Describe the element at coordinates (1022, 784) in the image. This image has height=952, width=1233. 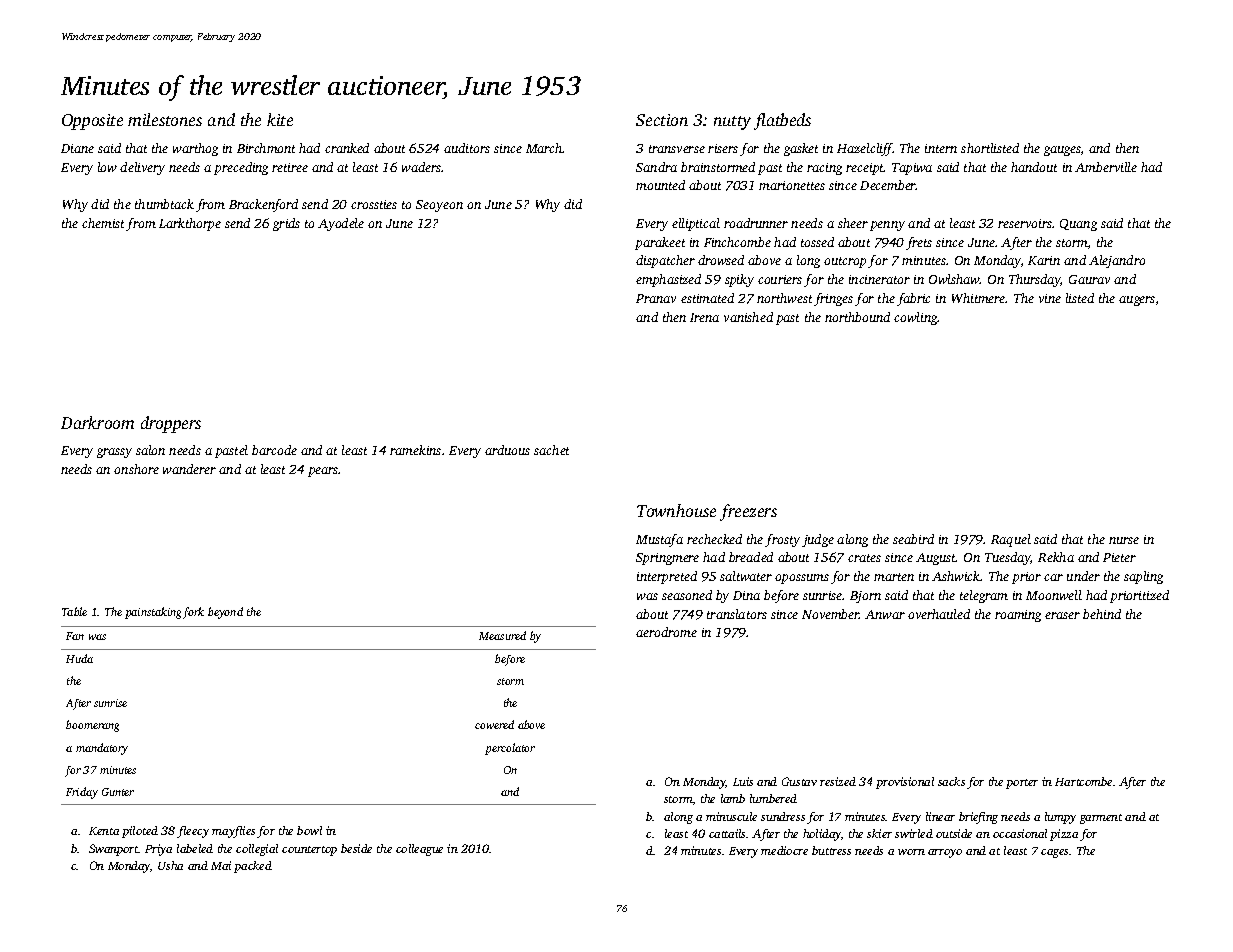
I see `porter` at that location.
